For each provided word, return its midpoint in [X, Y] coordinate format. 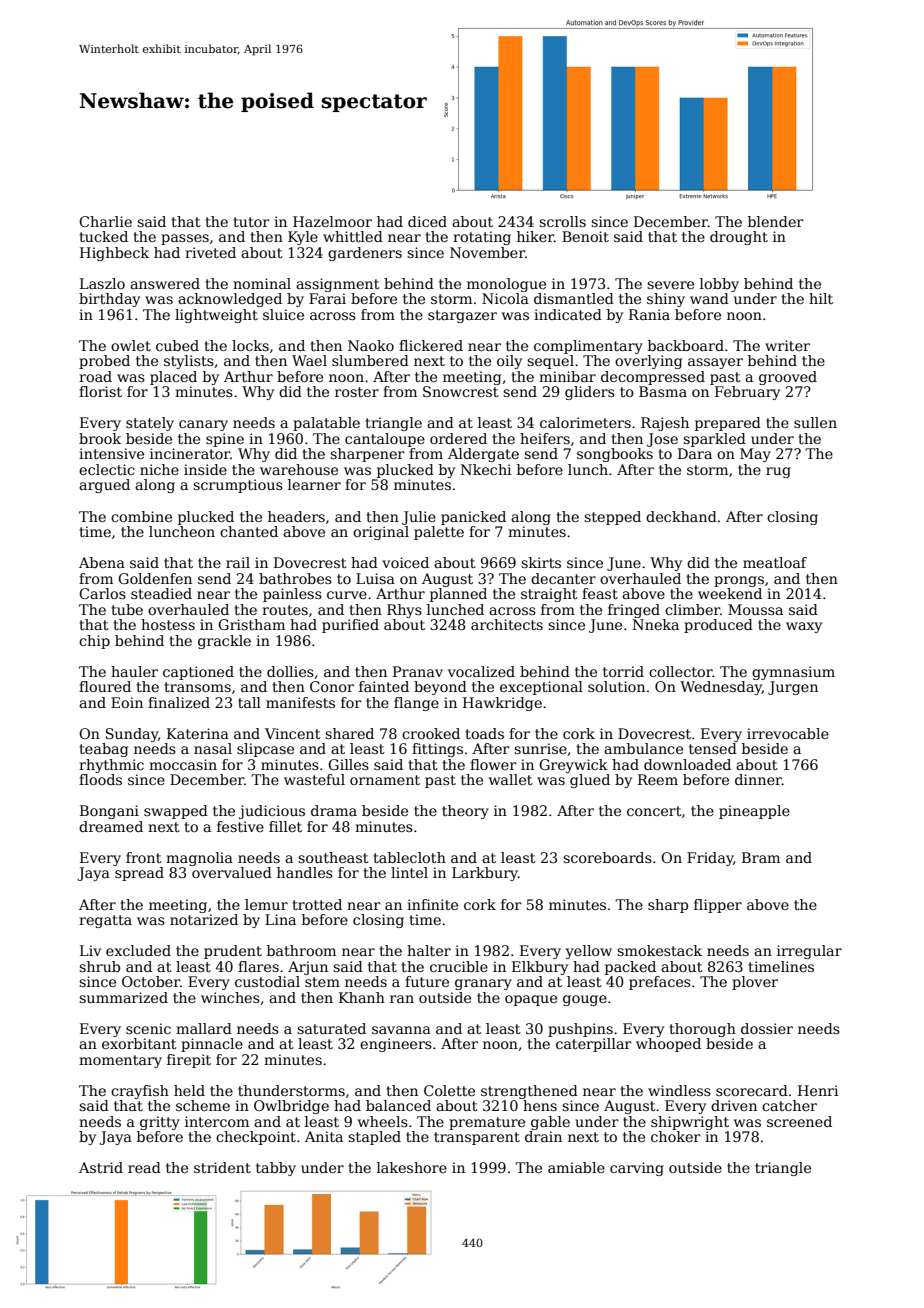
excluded [138, 950]
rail [238, 562]
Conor [332, 686]
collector [681, 671]
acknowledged [230, 300]
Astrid [101, 1167]
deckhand [681, 516]
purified [350, 626]
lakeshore [412, 1167]
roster [357, 392]
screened [799, 1121]
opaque [531, 1000]
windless [679, 1090]
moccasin [183, 764]
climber [692, 609]
